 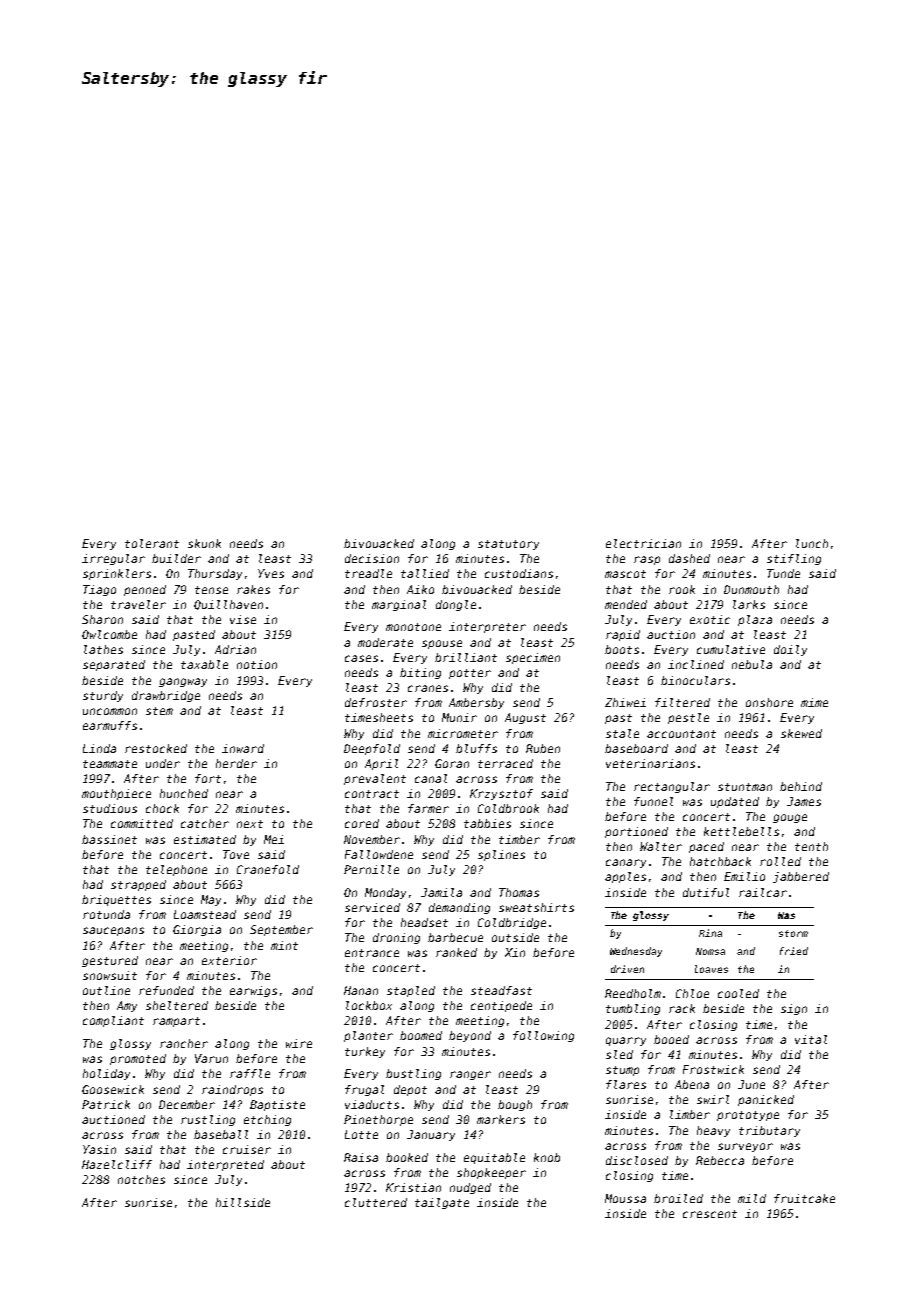 What do you see at coordinates (710, 1214) in the page?
I see `crescent` at bounding box center [710, 1214].
